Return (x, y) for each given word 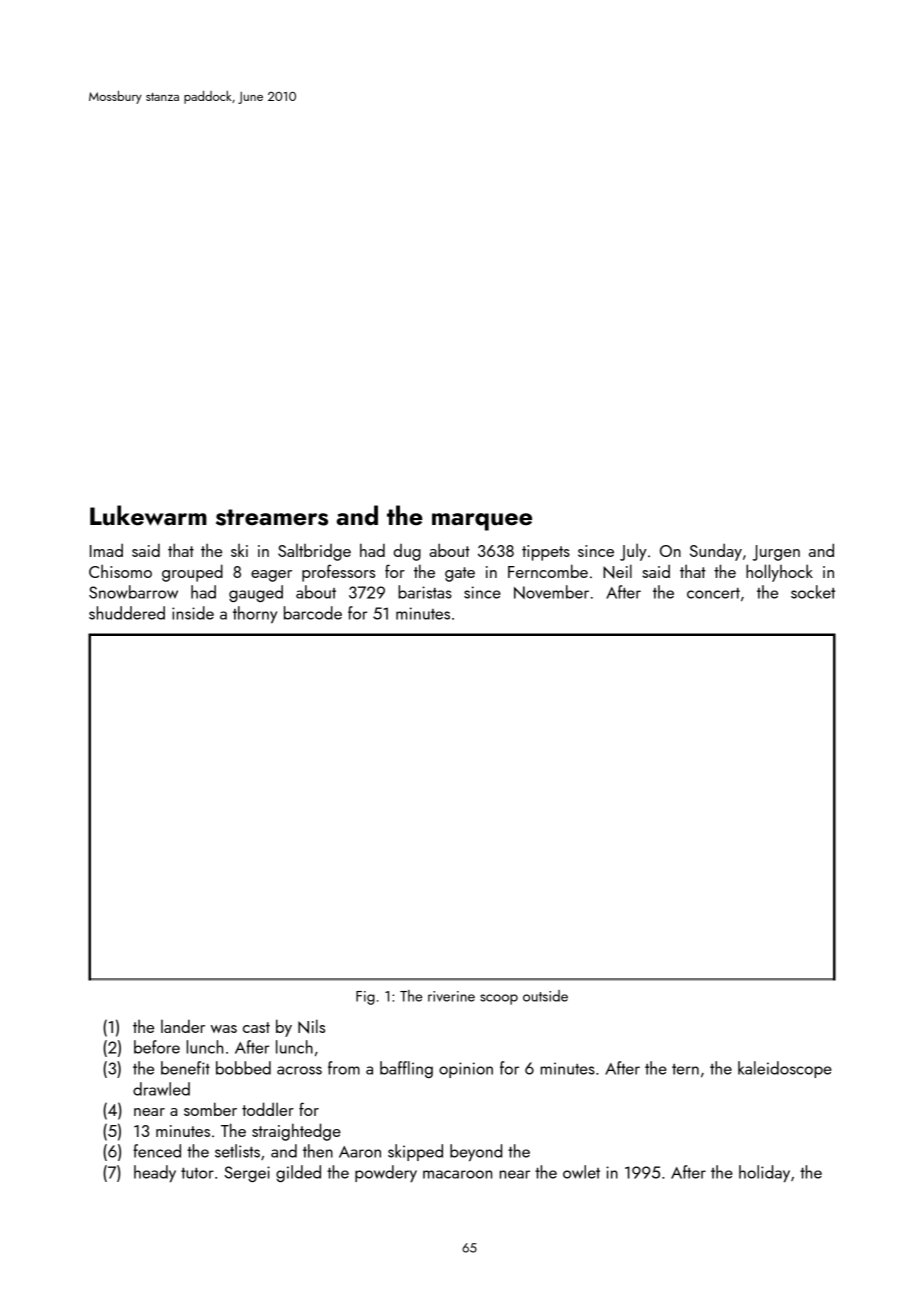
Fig (365, 998)
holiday (764, 1173)
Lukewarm (148, 515)
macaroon (457, 1174)
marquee (482, 522)
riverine (451, 996)
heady (155, 1173)
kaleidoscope (785, 1069)
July (633, 552)
